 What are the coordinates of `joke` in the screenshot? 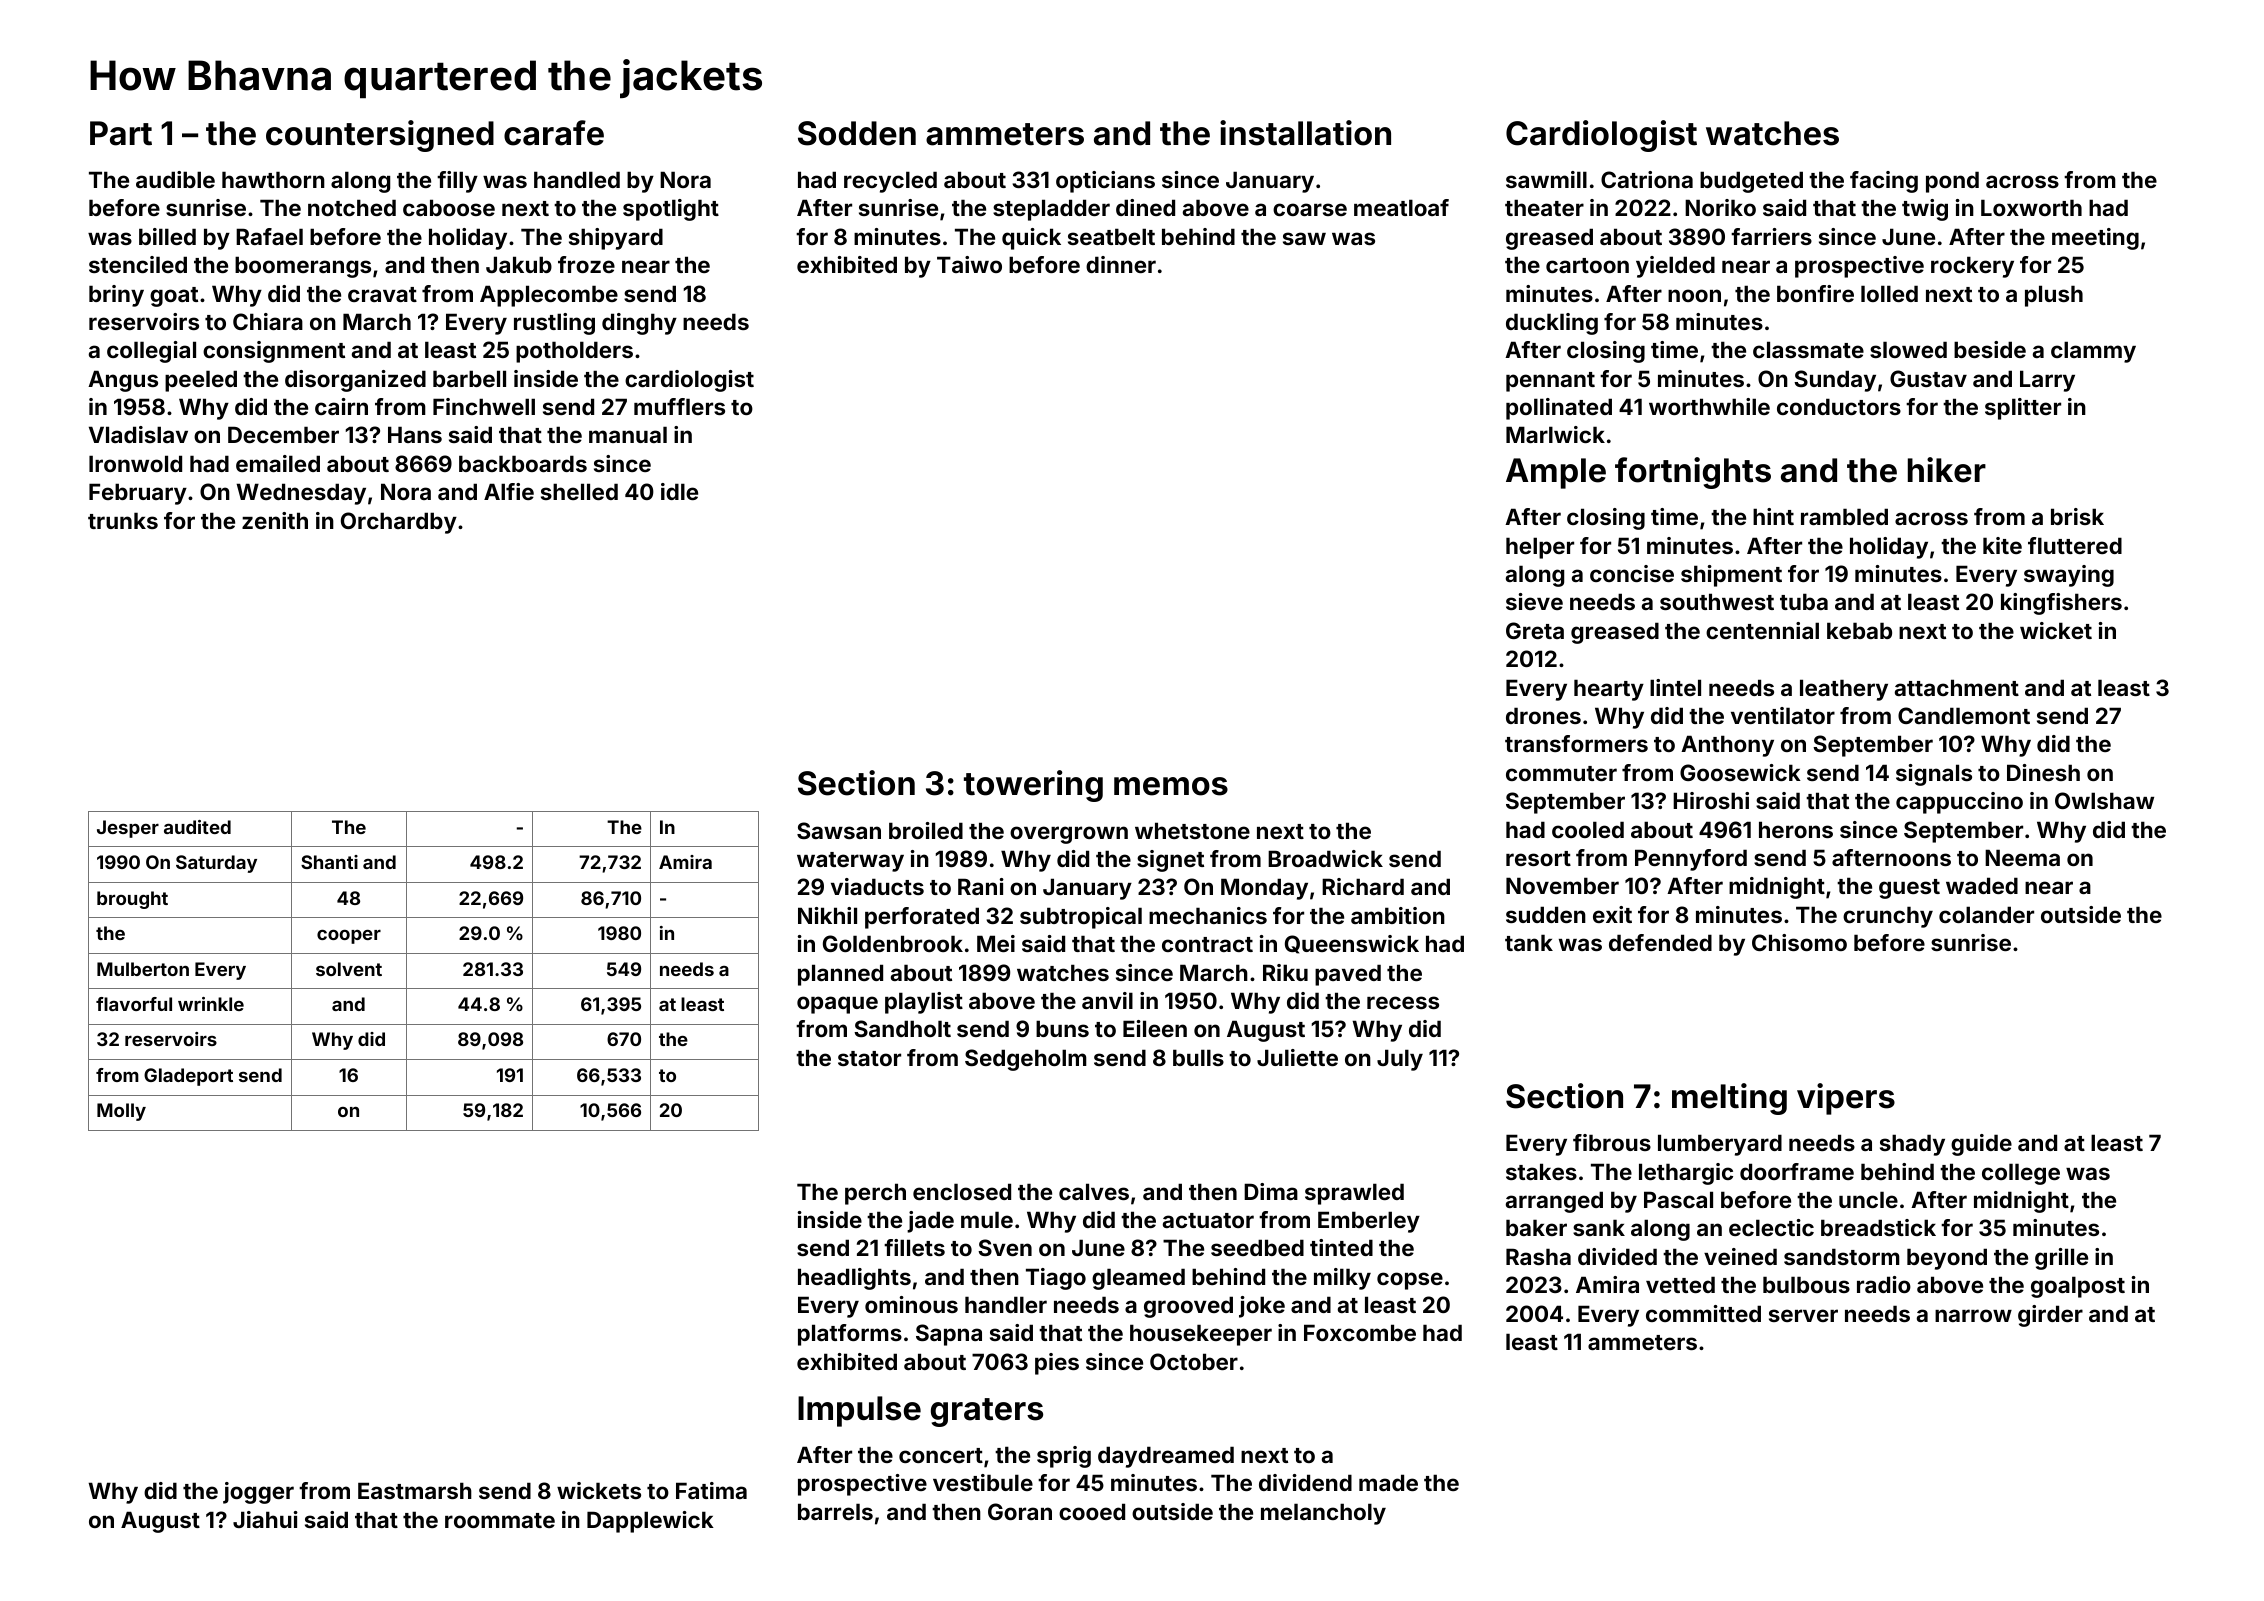 It's located at (1262, 1307).
